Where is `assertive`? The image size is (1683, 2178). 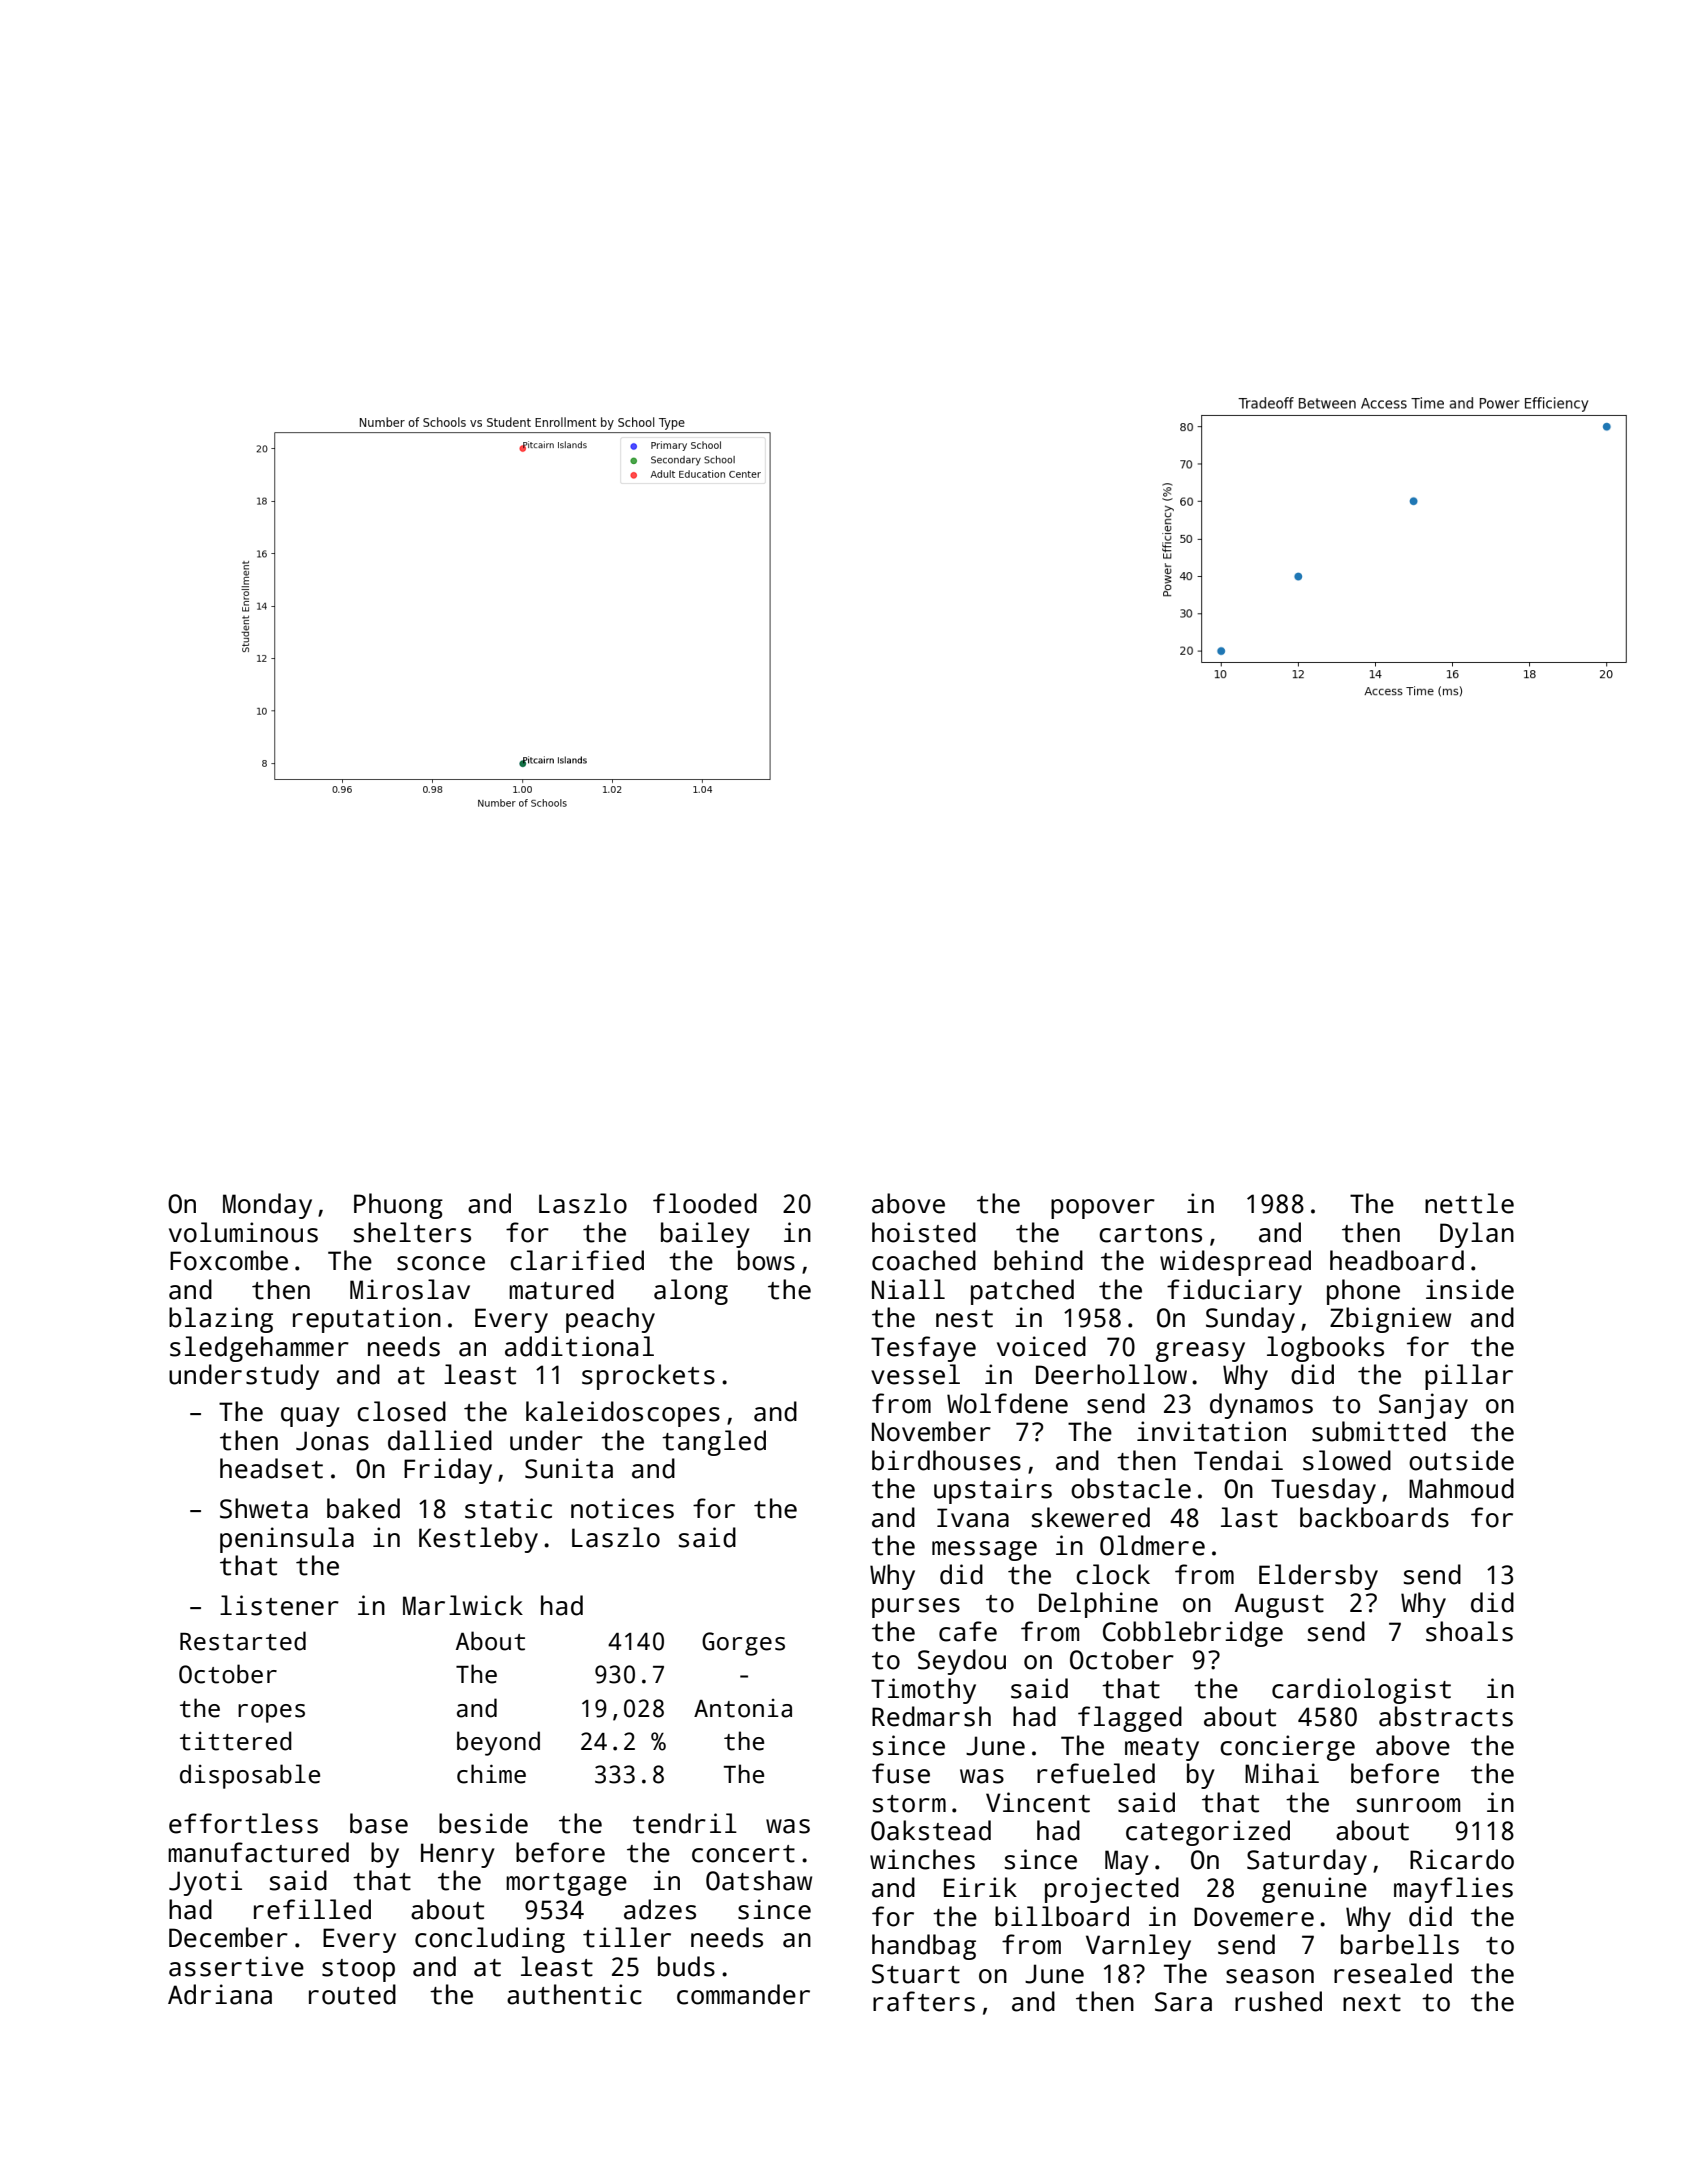 assertive is located at coordinates (236, 1966).
